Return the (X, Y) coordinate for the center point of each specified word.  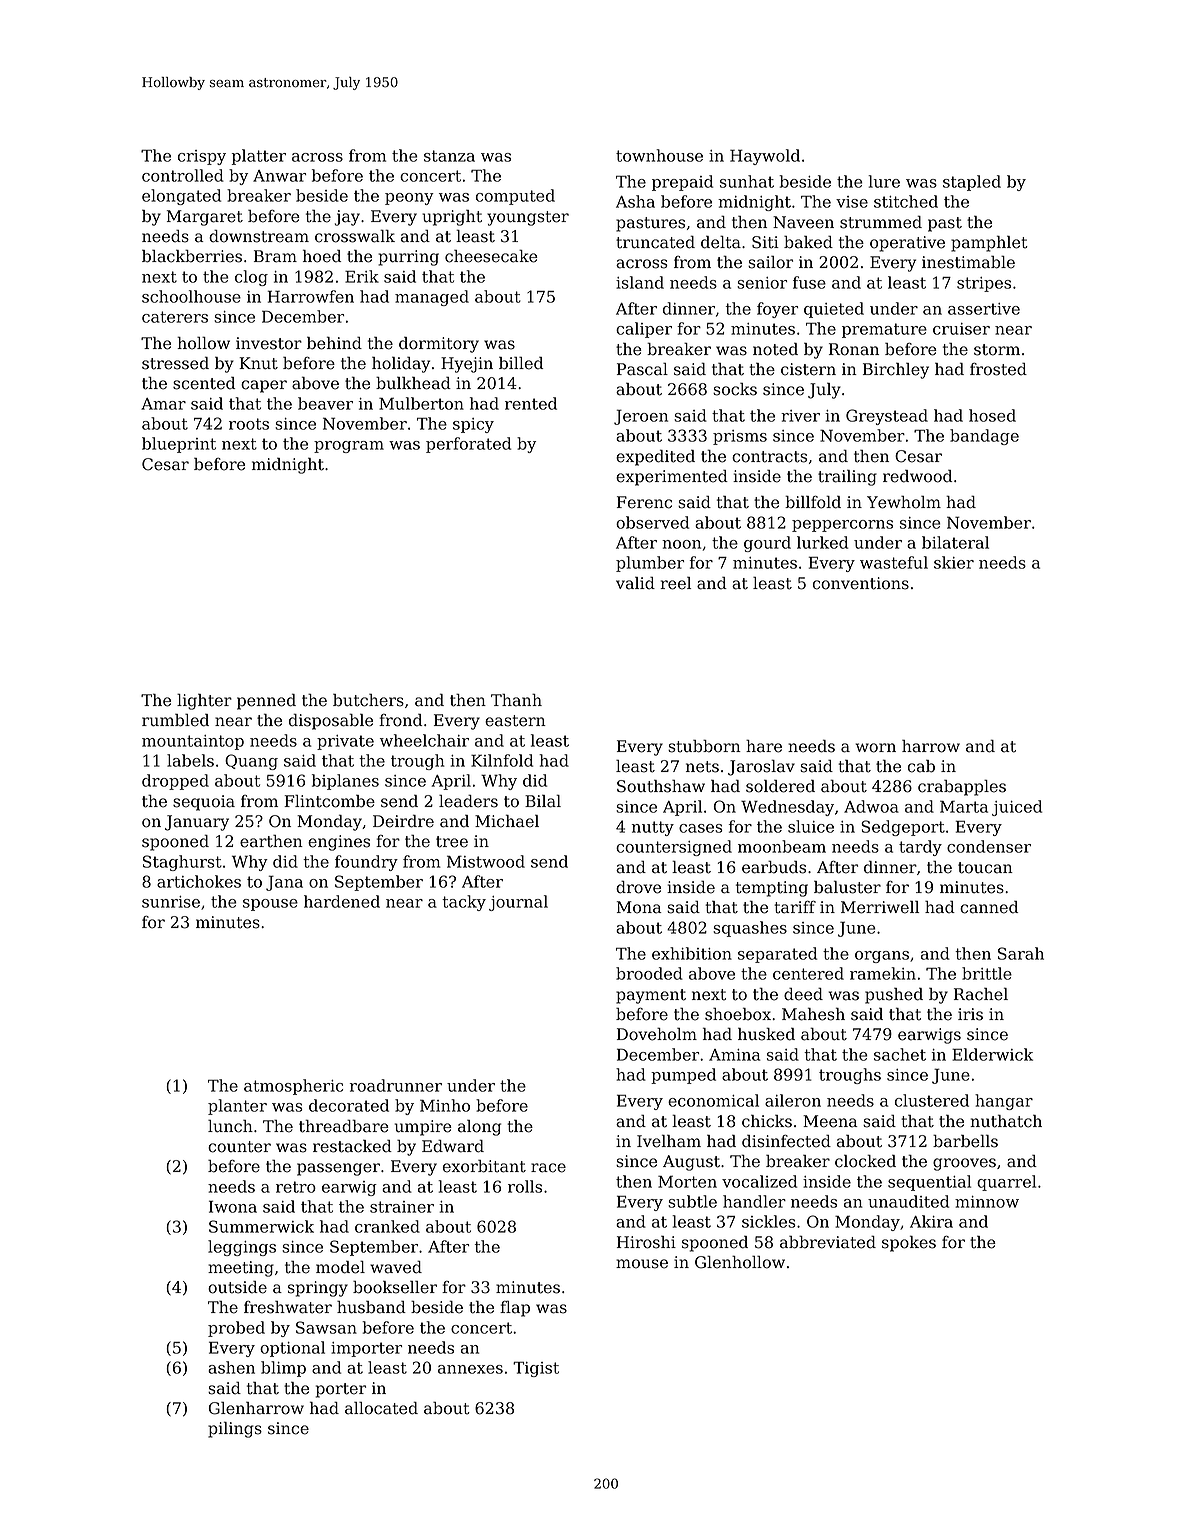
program (349, 447)
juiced (1017, 808)
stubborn (704, 746)
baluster (847, 887)
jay (347, 218)
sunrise (171, 902)
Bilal (543, 801)
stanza (449, 156)
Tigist (536, 1369)
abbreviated (828, 1242)
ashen (231, 1367)
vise (852, 202)
